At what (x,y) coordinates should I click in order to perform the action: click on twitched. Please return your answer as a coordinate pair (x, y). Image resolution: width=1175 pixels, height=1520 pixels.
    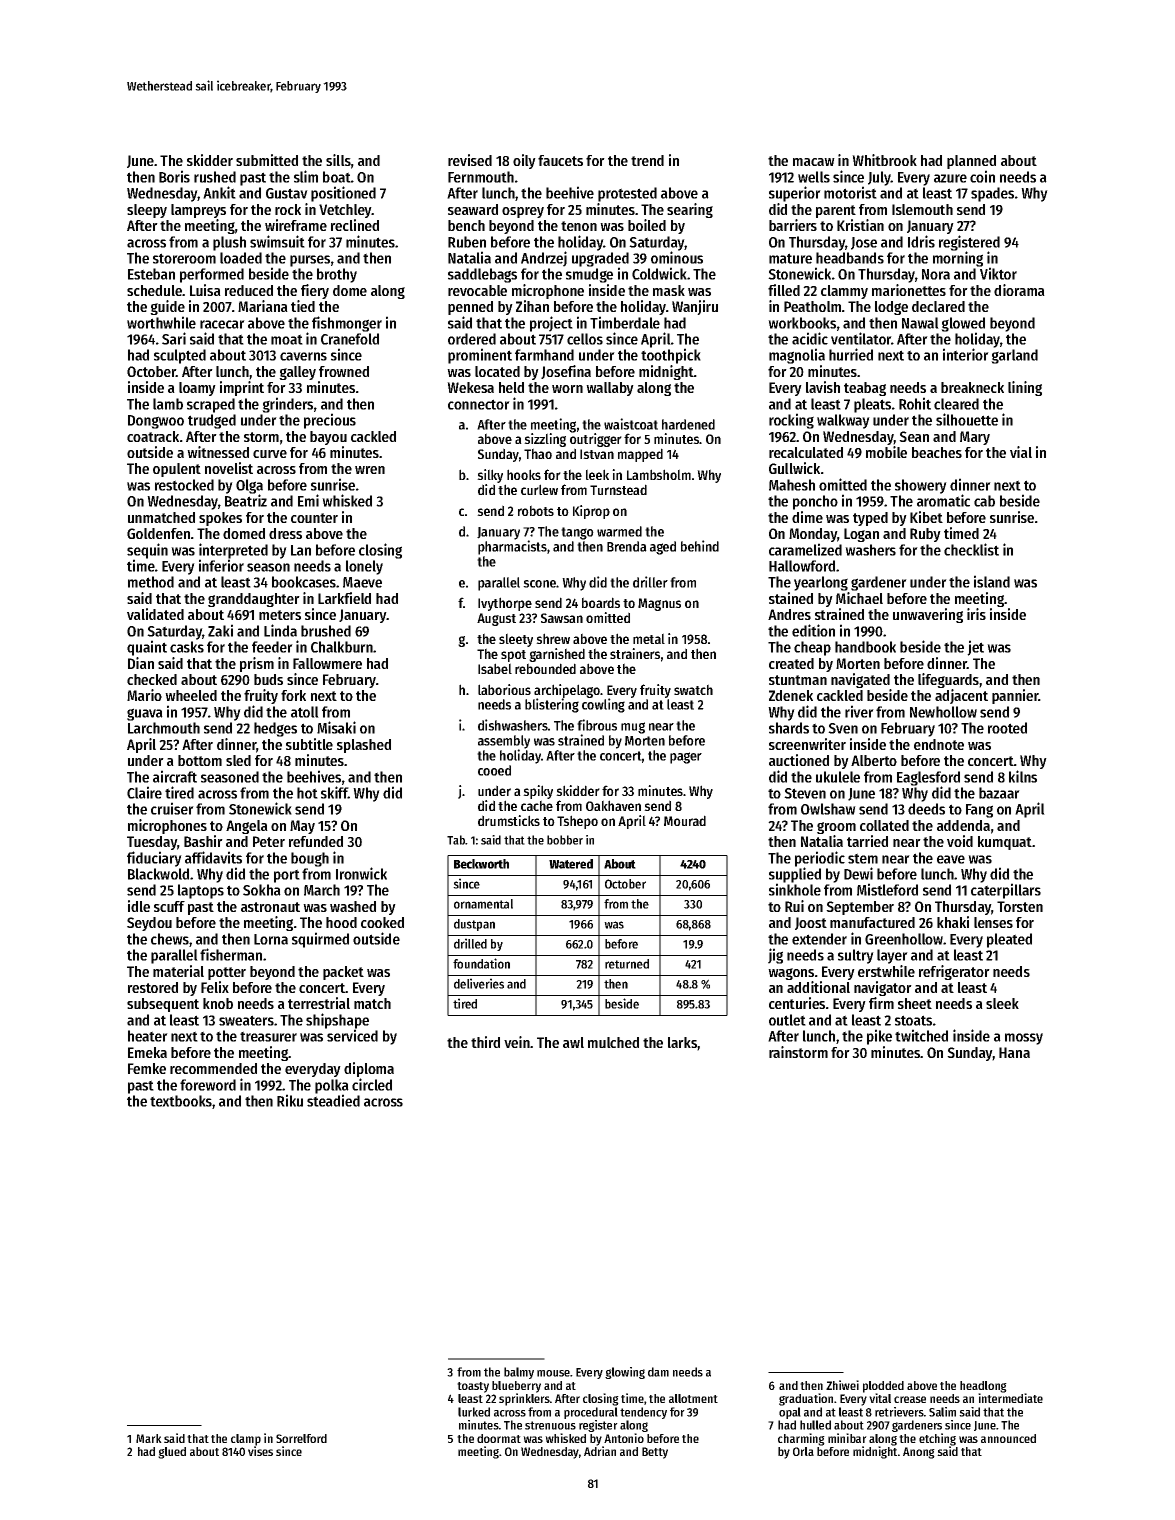
    Looking at the image, I should click on (921, 1035).
